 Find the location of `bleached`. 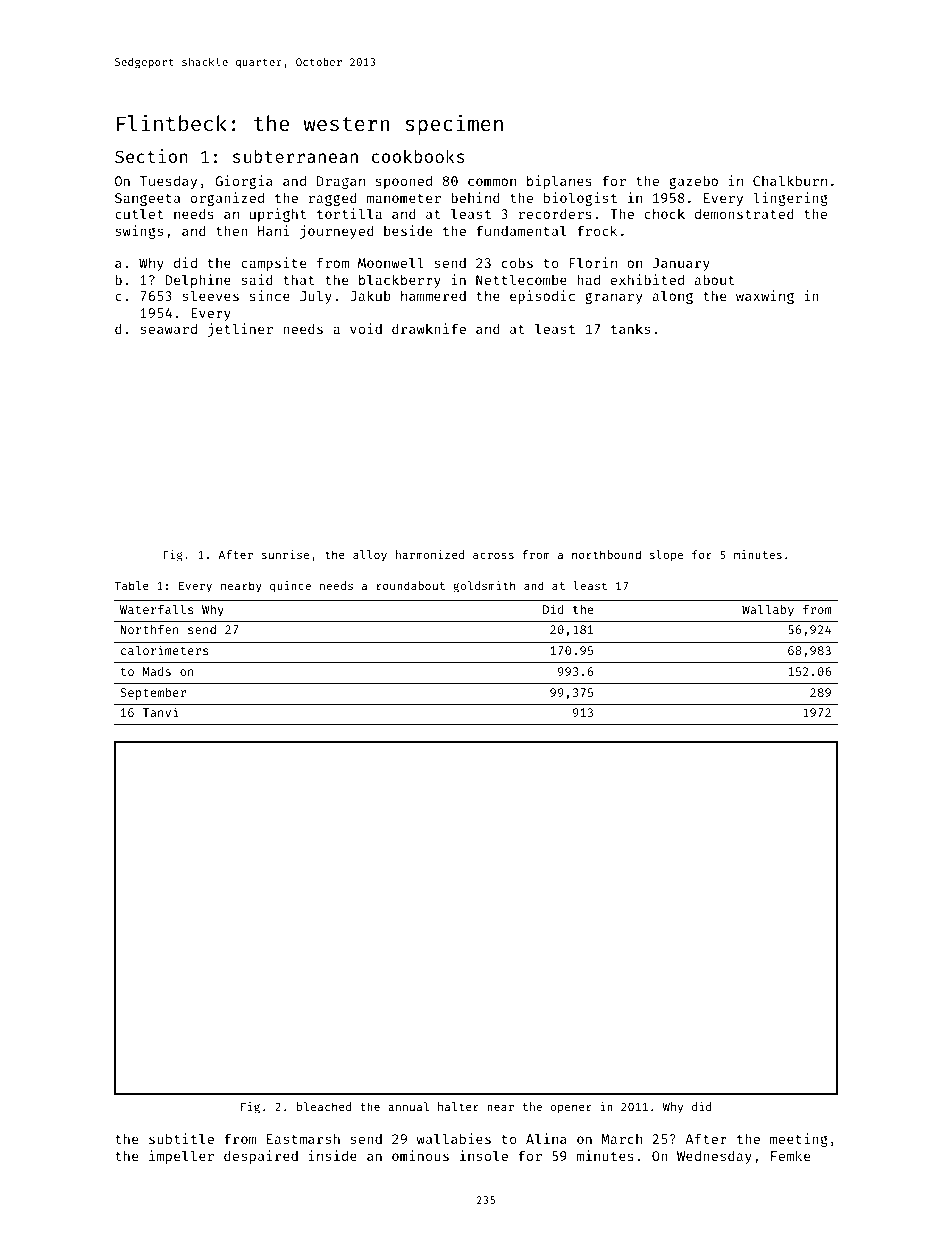

bleached is located at coordinates (324, 1106).
